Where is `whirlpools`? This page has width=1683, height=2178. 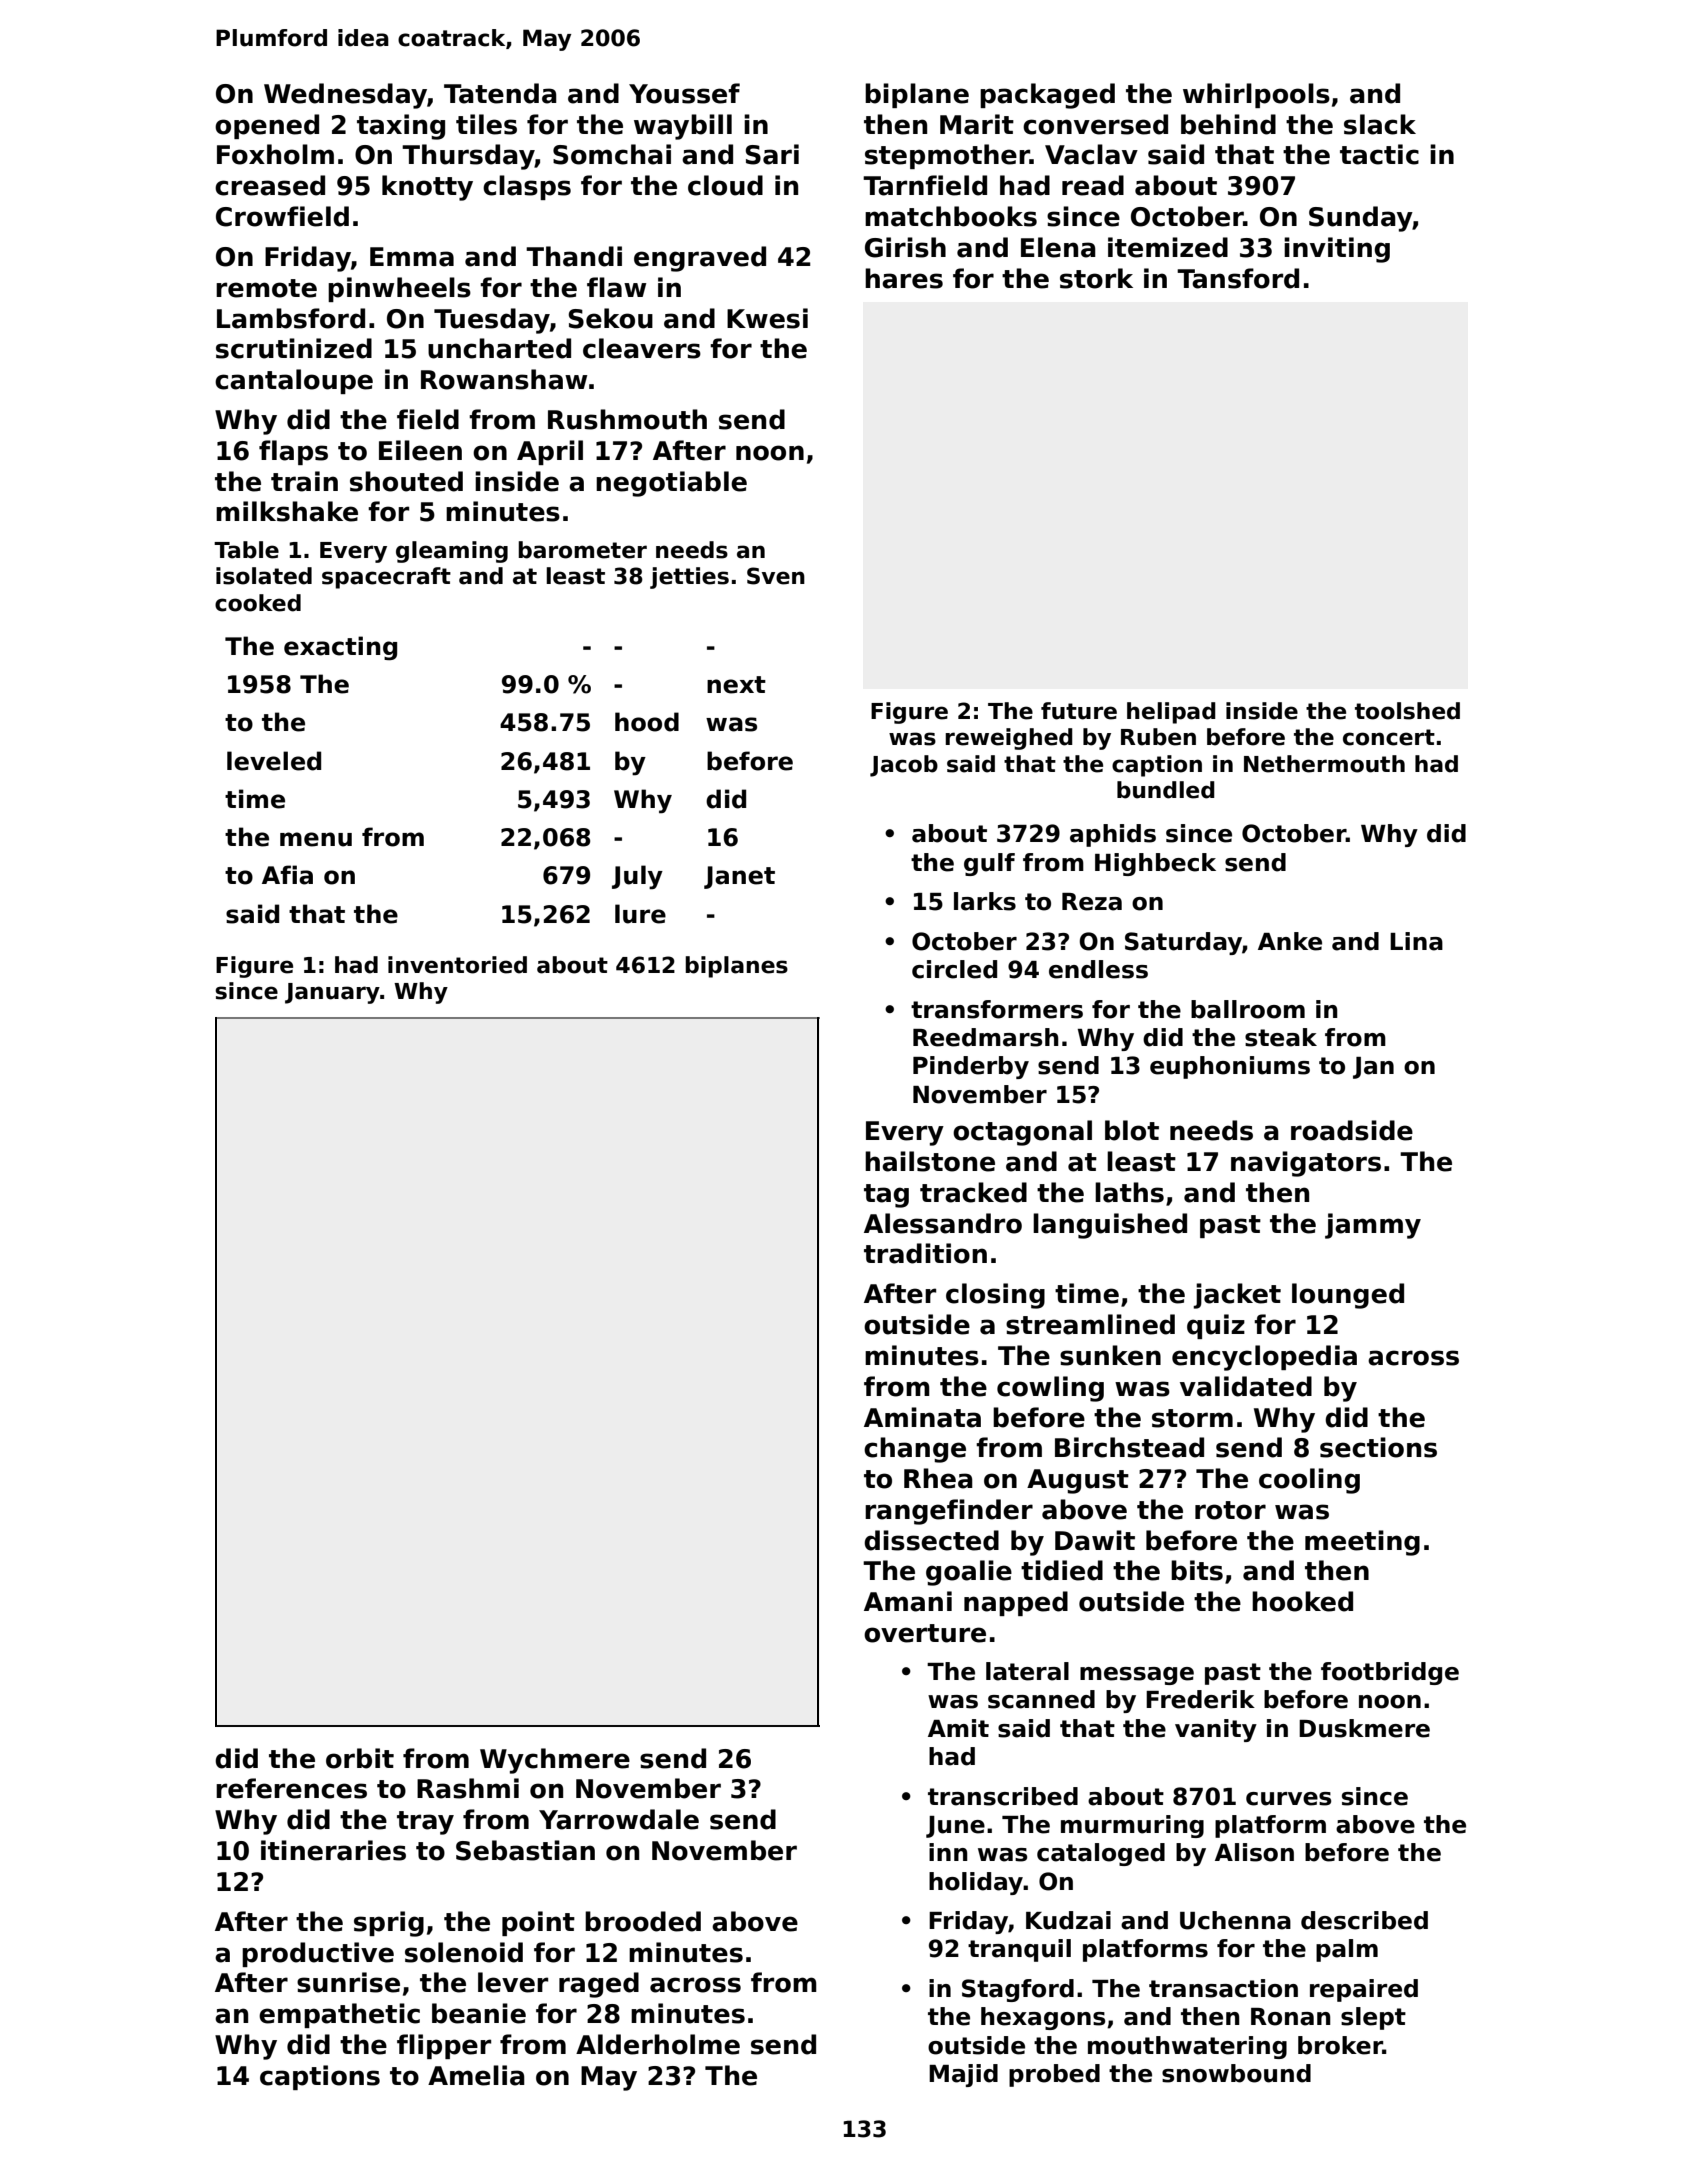 whirlpools is located at coordinates (1256, 95).
